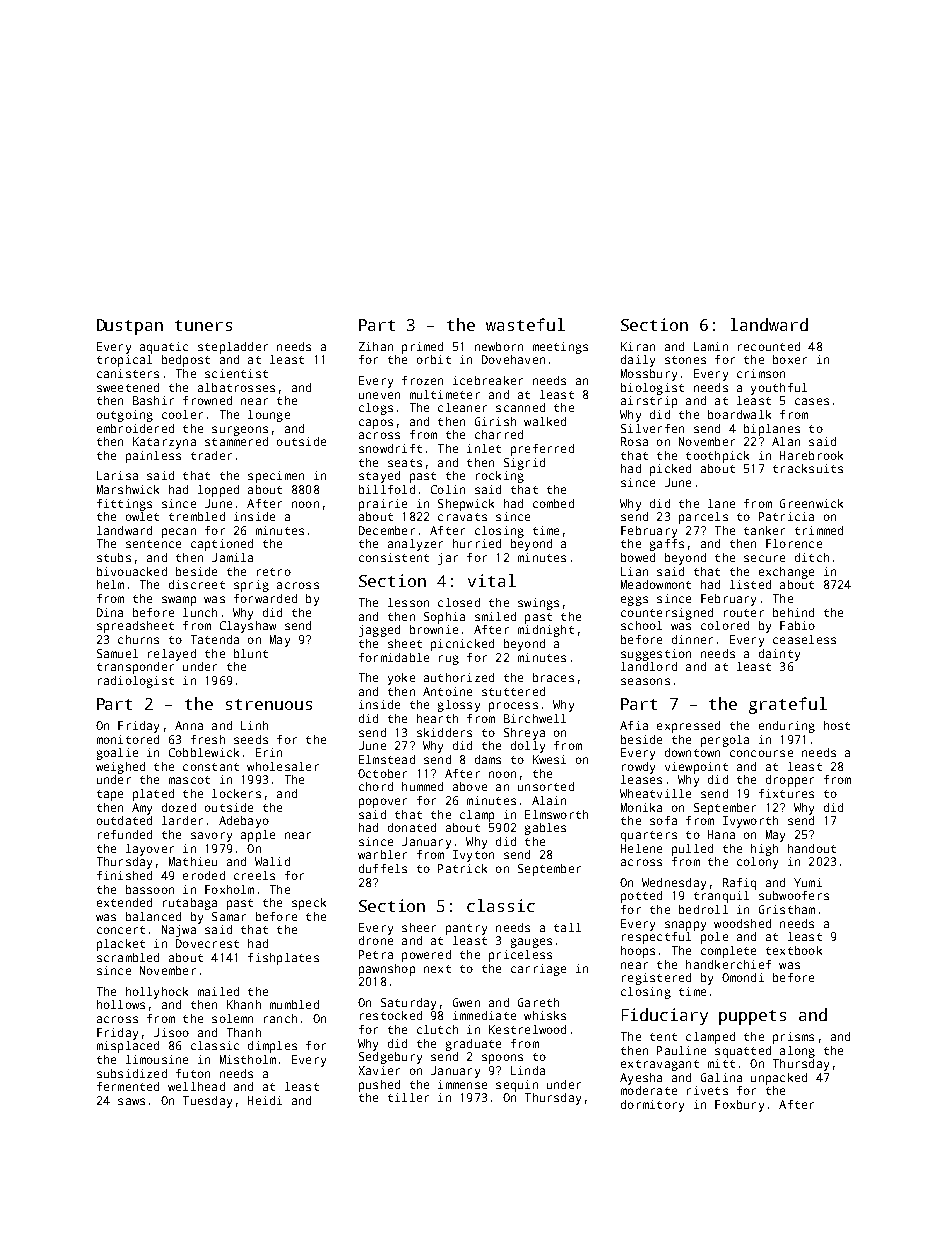 Image resolution: width=952 pixels, height=1233 pixels. Describe the element at coordinates (525, 324) in the page. I see `wasteful` at that location.
